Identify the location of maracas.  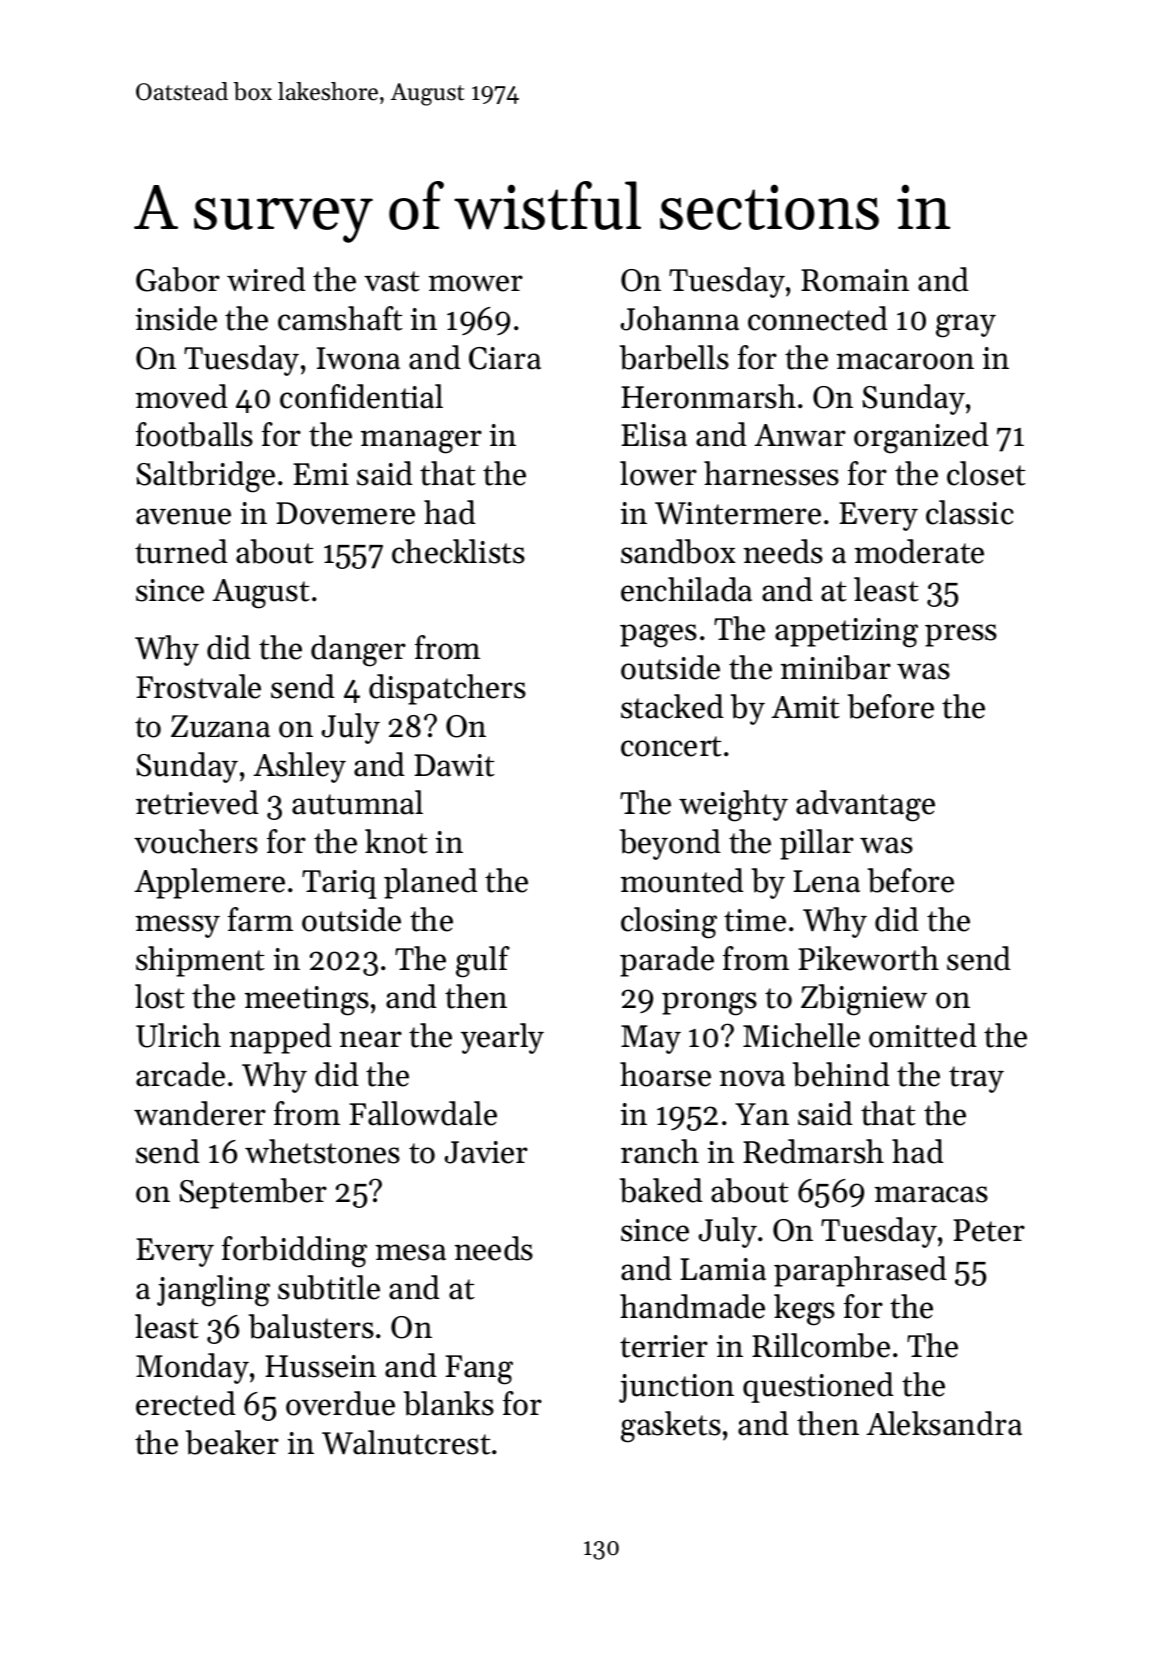
(931, 1194).
